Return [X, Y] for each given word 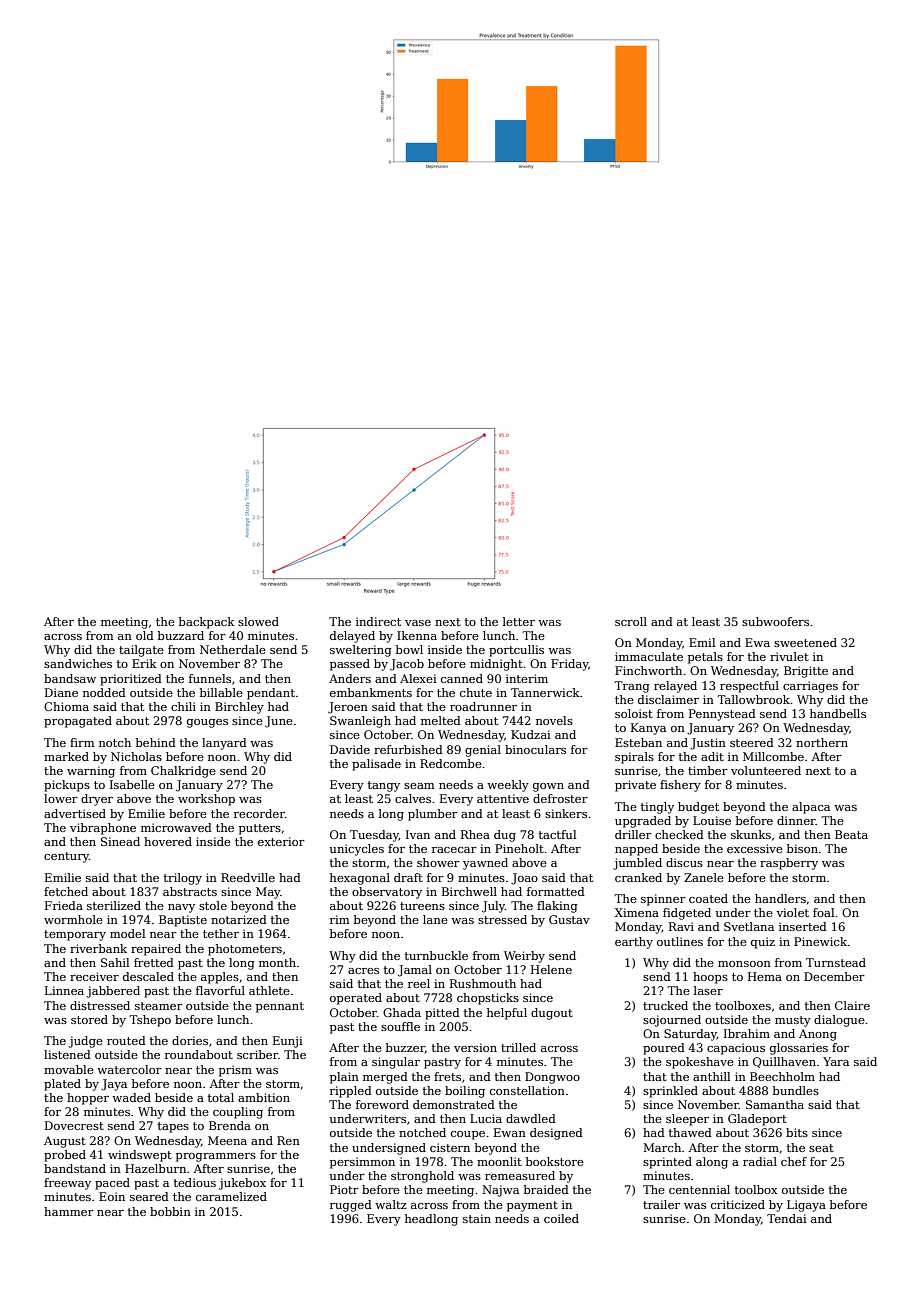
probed [65, 1156]
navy [181, 908]
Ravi [681, 926]
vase [418, 623]
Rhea [475, 834]
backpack [207, 623]
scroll [631, 621]
